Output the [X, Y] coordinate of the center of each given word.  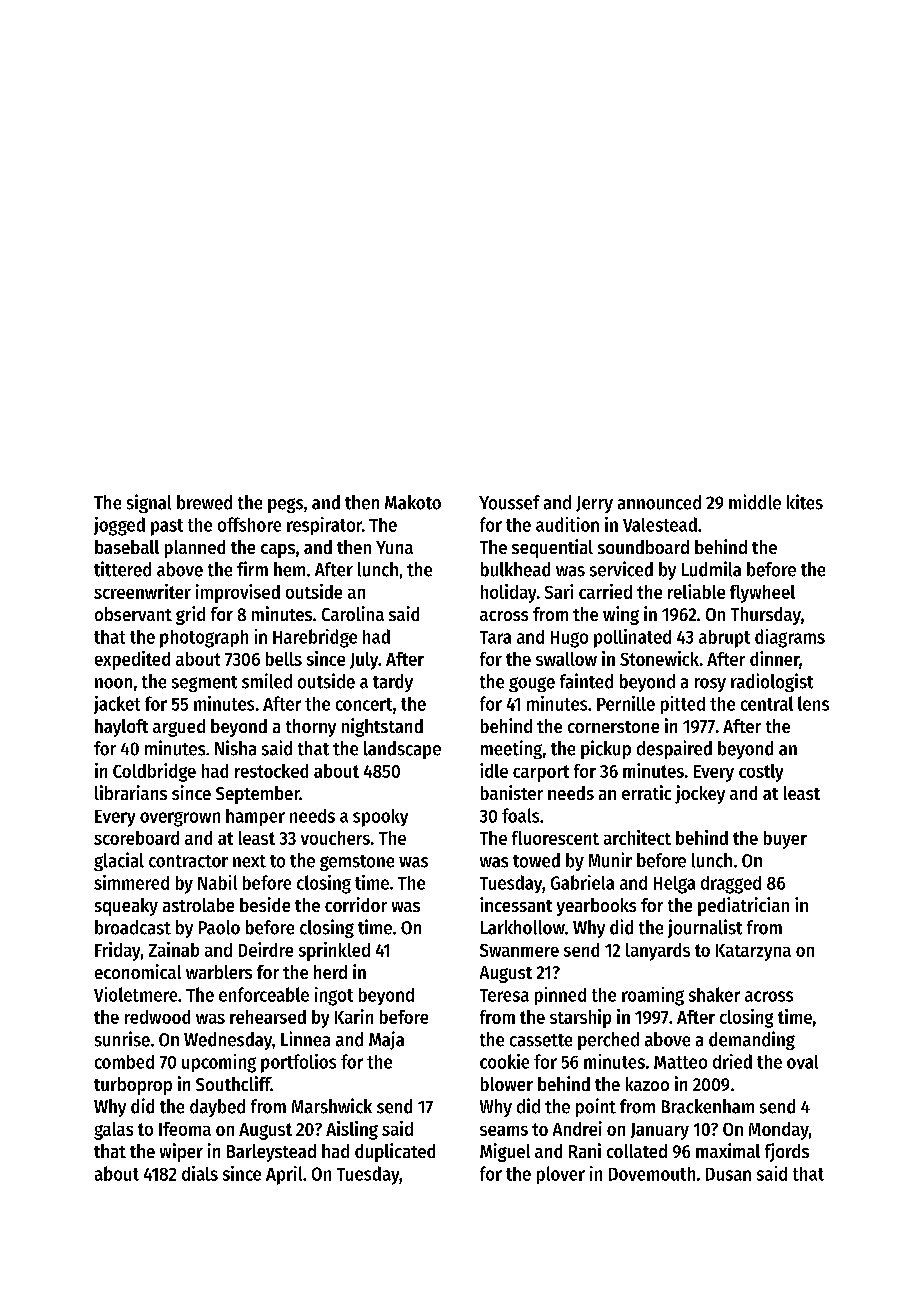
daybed [217, 1108]
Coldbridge [154, 772]
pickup [606, 749]
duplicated [395, 1152]
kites [805, 502]
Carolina [353, 613]
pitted [683, 705]
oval [802, 1062]
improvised [238, 593]
